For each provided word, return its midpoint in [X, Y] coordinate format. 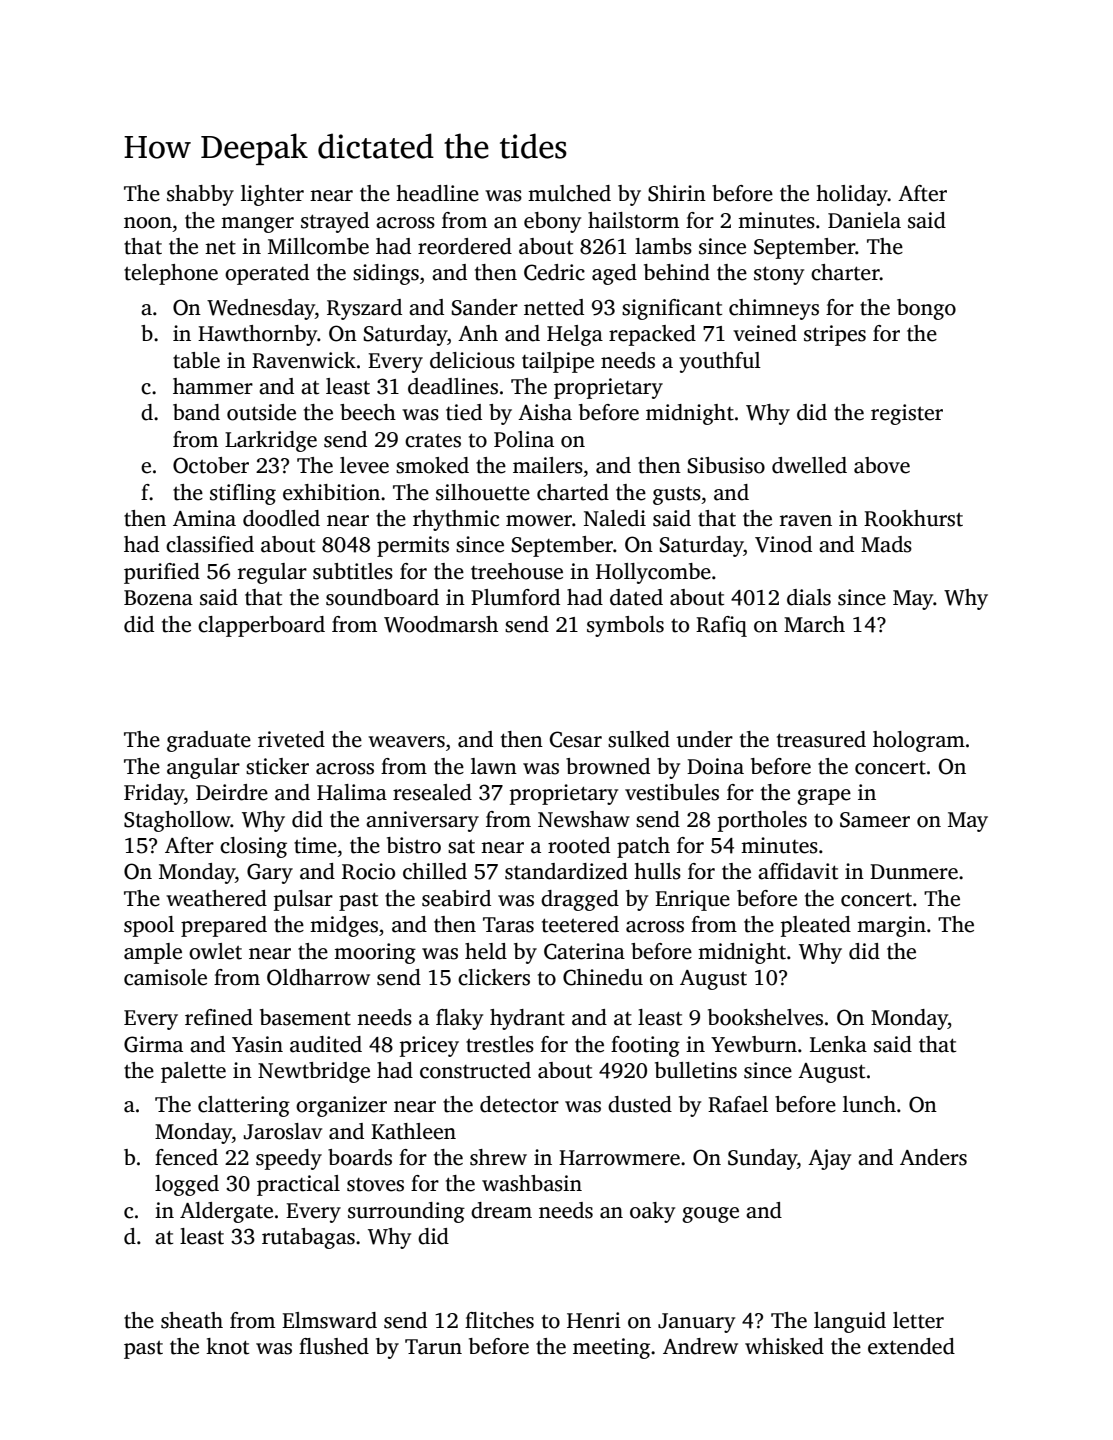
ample [153, 953]
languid [850, 1322]
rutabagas [308, 1238]
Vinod [783, 544]
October [211, 465]
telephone [171, 274]
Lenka [838, 1044]
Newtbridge [314, 1072]
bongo [926, 309]
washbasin [532, 1183]
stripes [835, 335]
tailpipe [558, 362]
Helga [575, 335]
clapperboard [261, 626]
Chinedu [603, 977]
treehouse [517, 571]
